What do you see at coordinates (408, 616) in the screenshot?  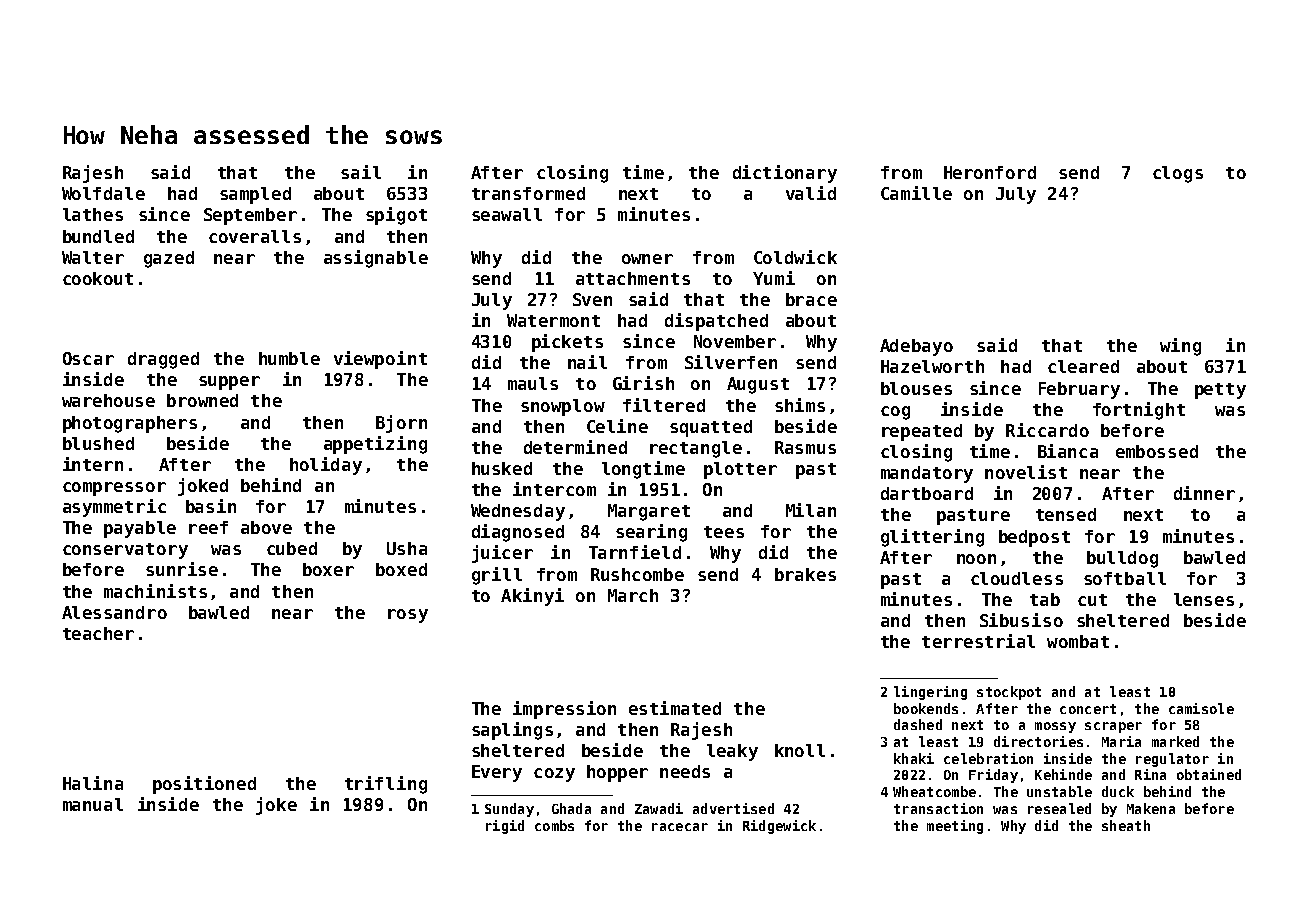 I see `rosy` at bounding box center [408, 616].
